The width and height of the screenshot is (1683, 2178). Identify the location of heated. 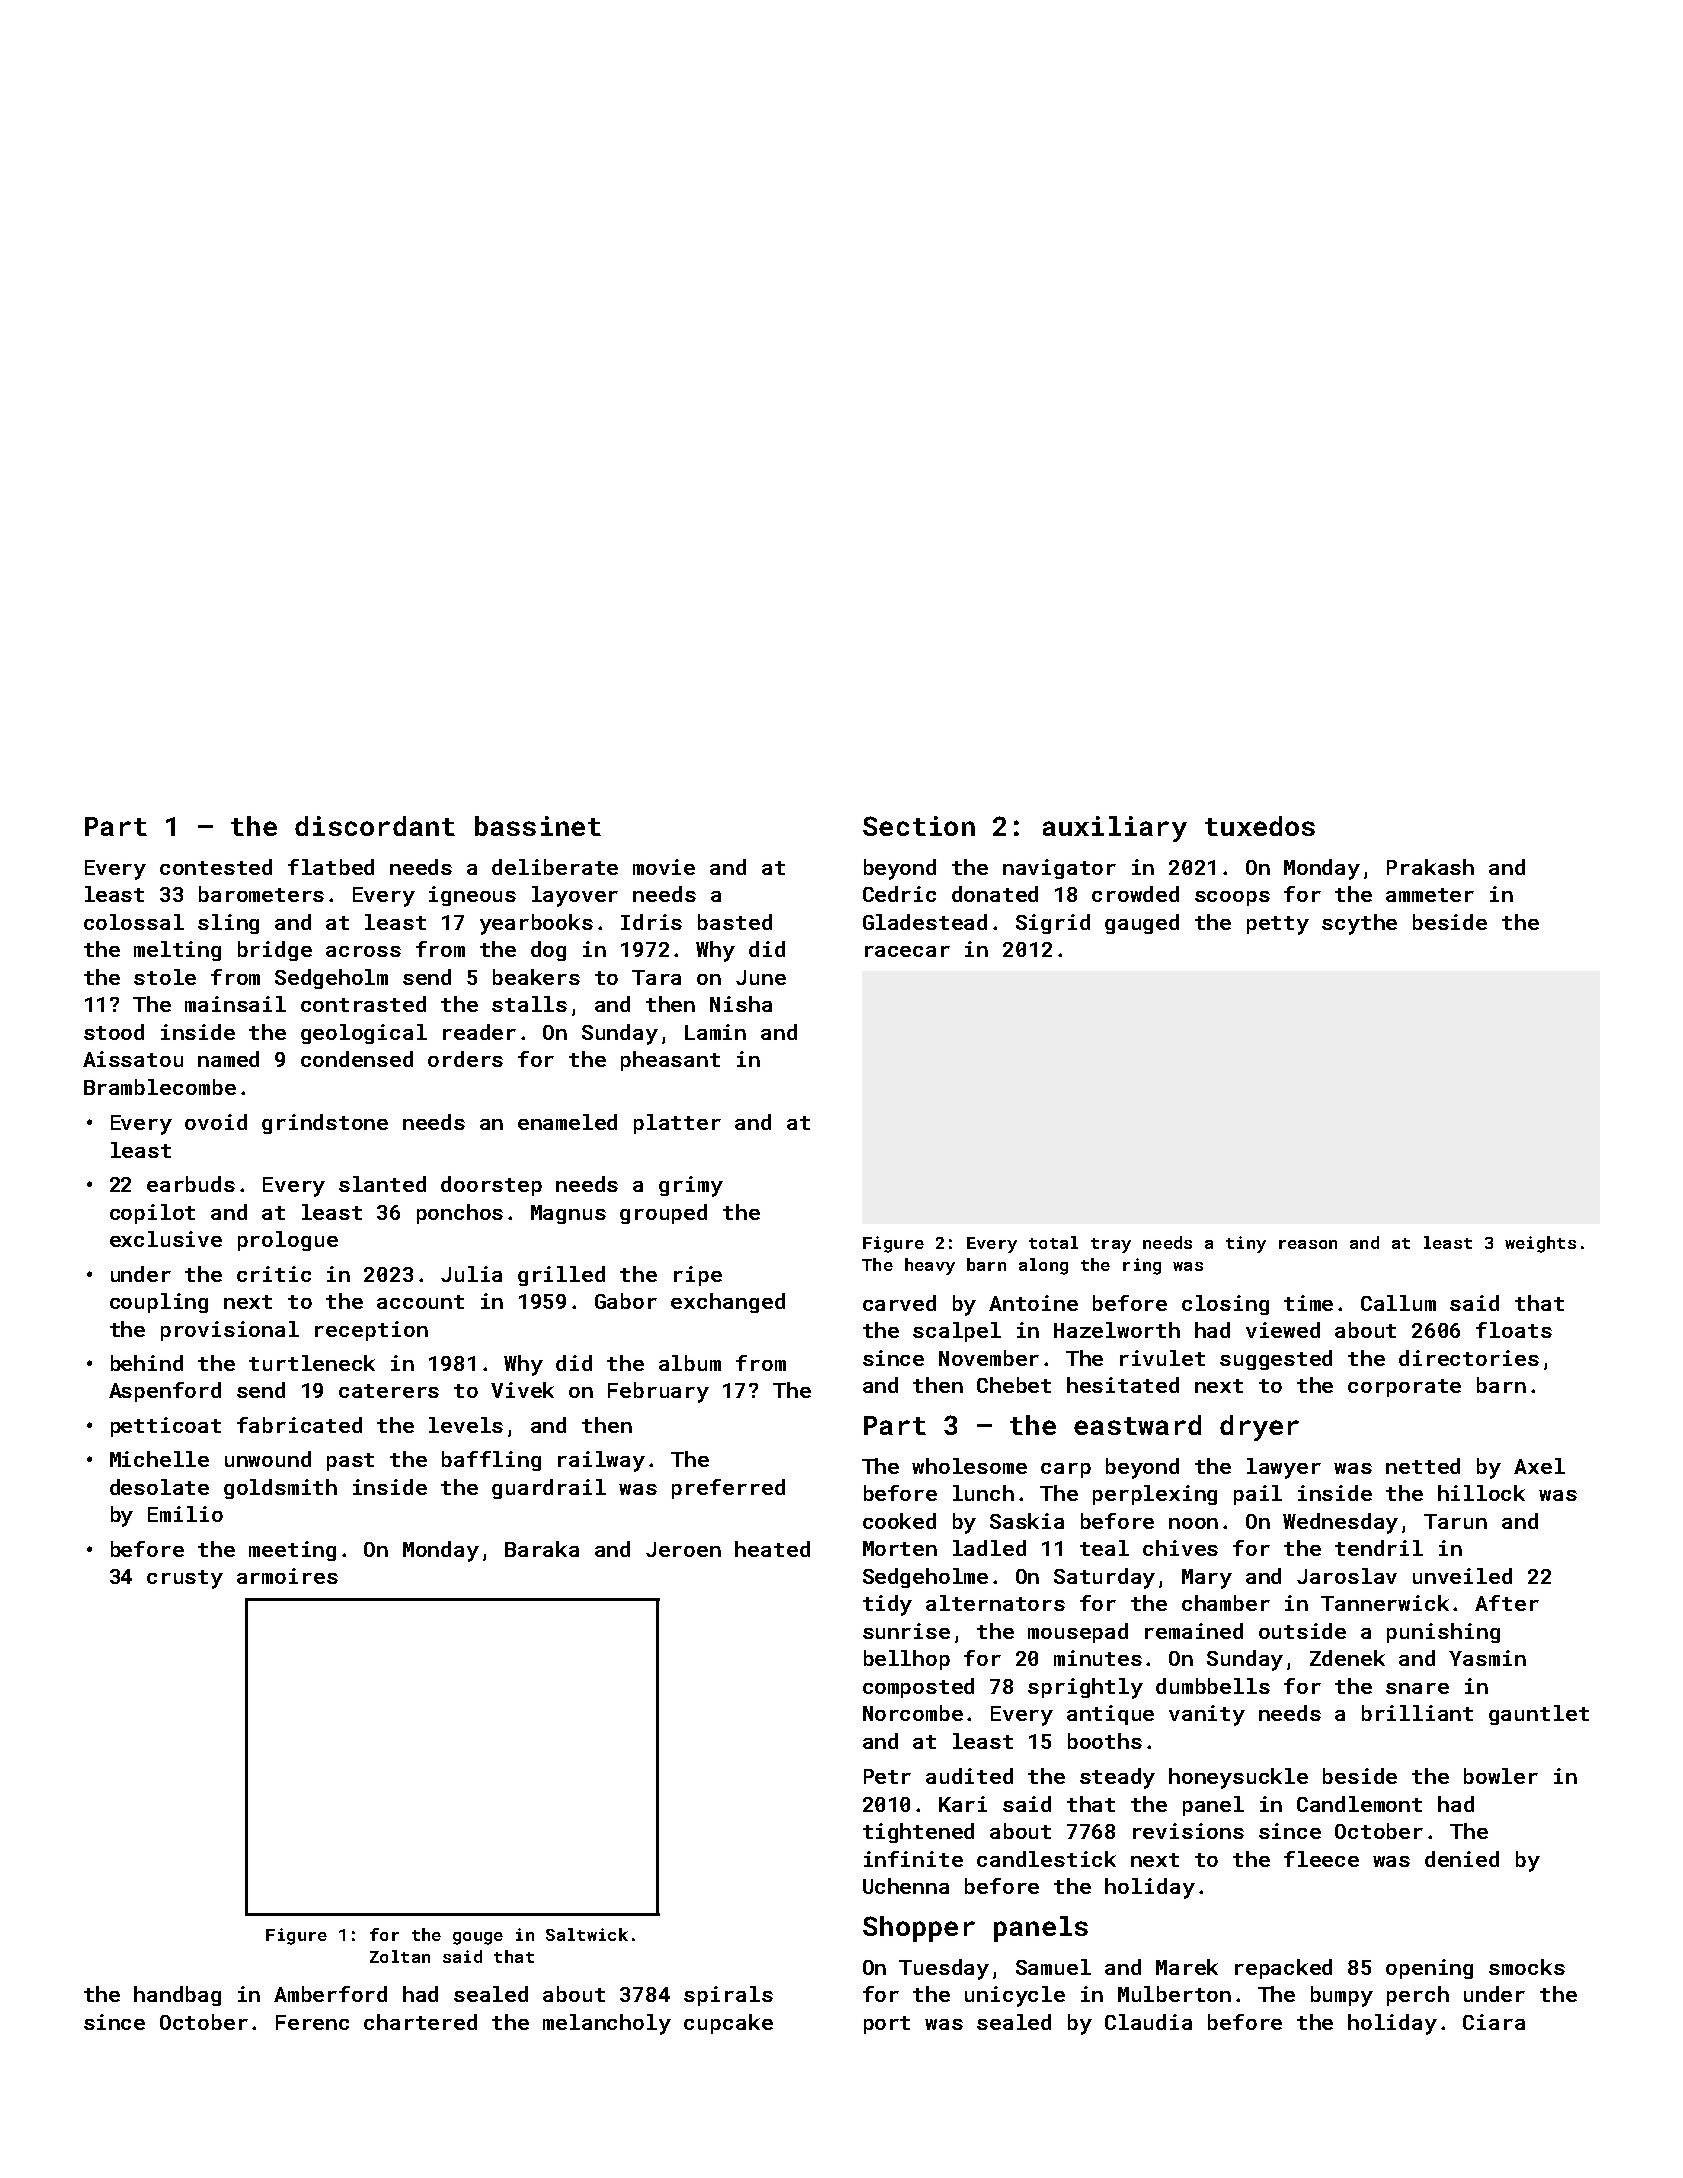
(772, 1549).
